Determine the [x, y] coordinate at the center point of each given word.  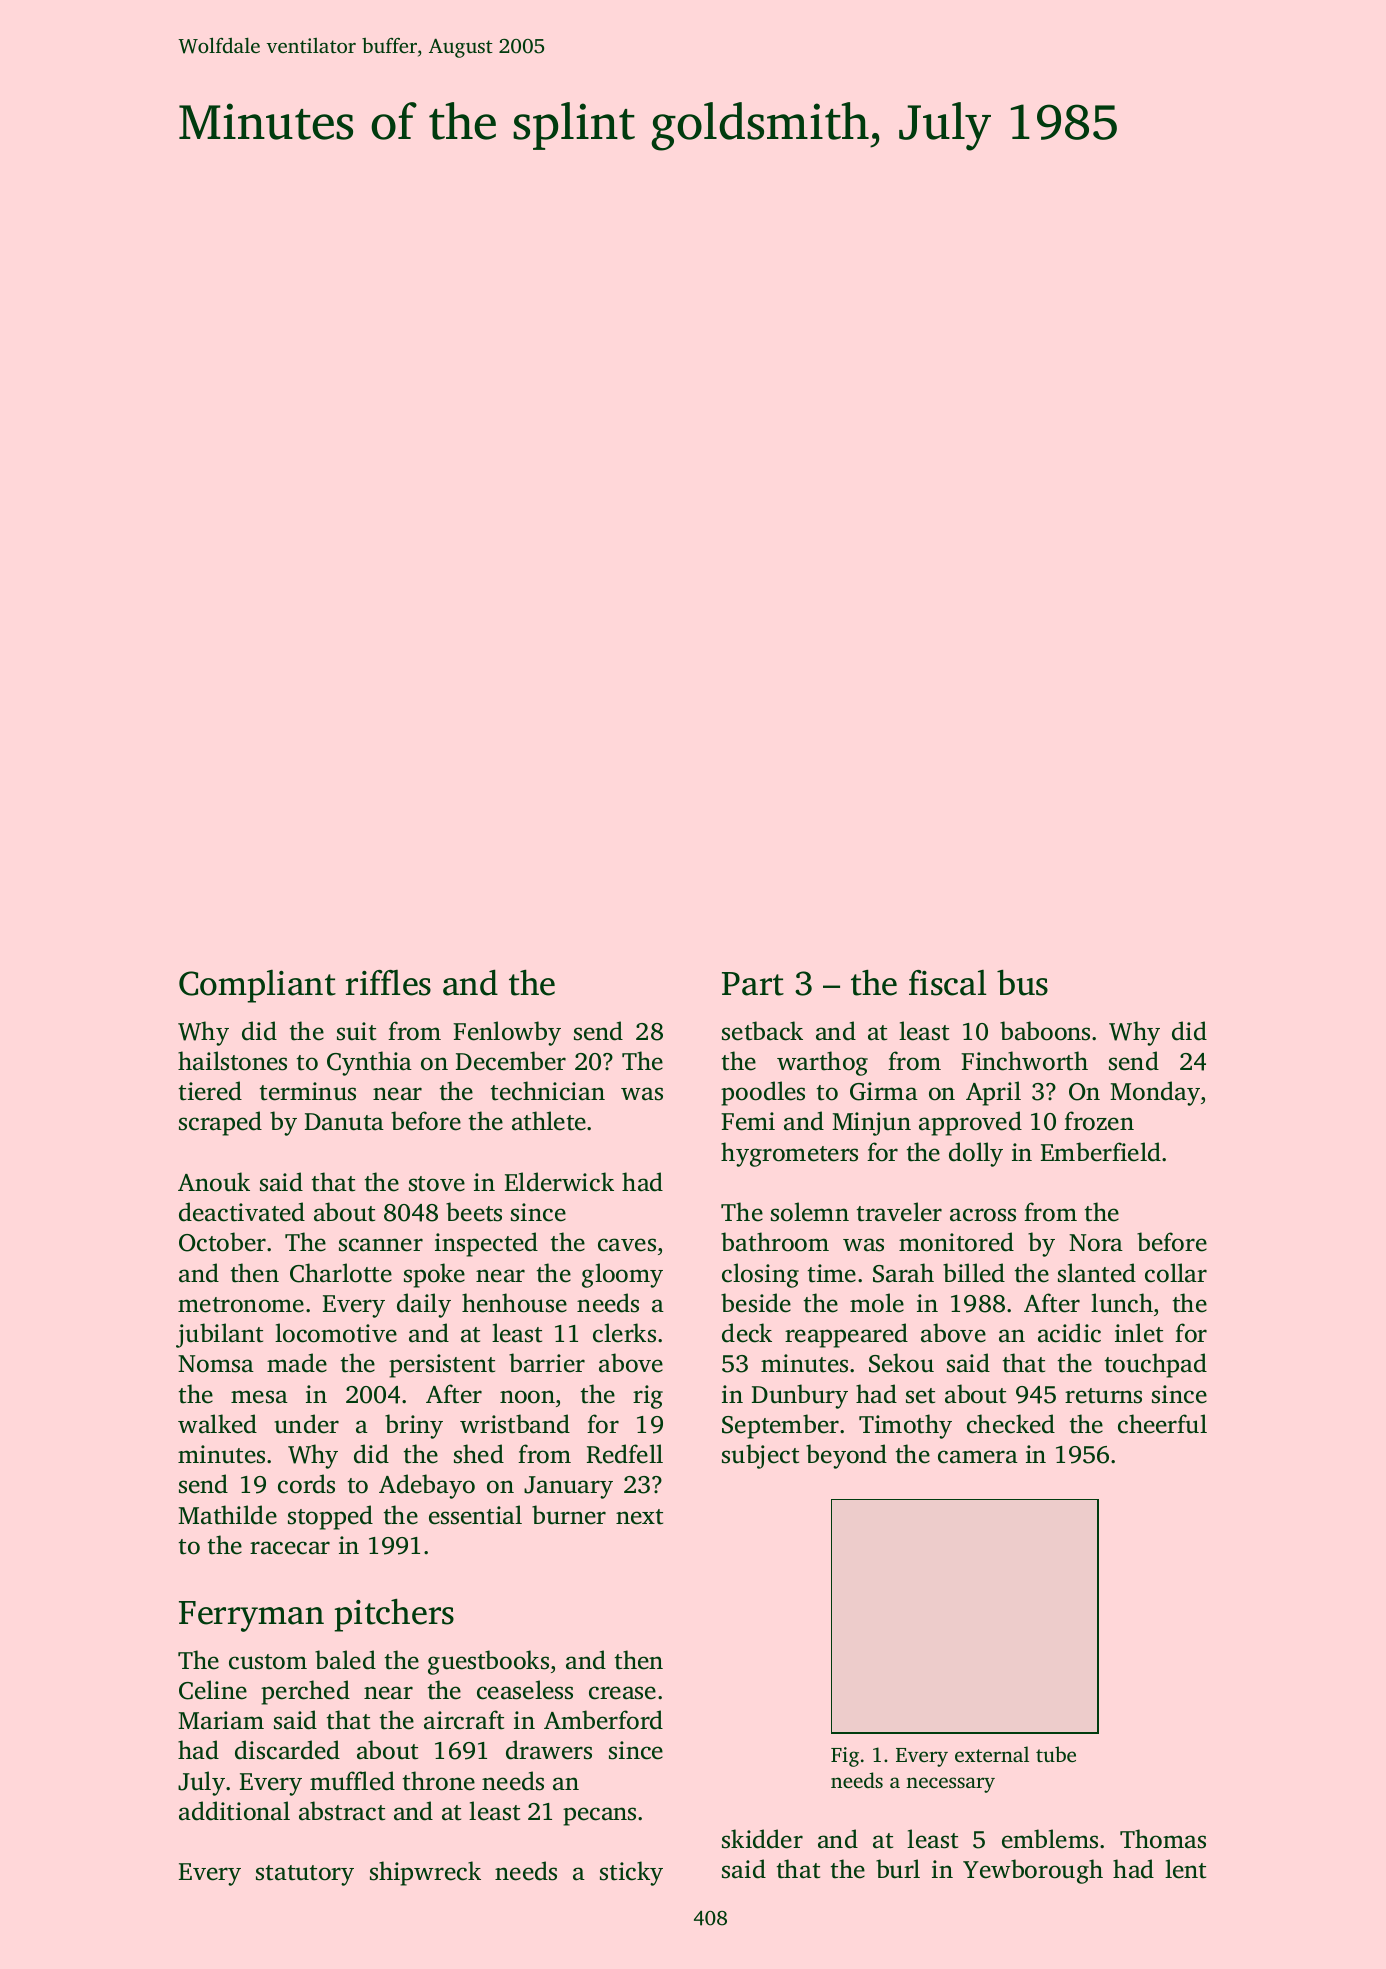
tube [1056, 1754]
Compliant [257, 986]
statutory [305, 1875]
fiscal [948, 983]
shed [479, 1454]
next [639, 1517]
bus [1022, 983]
